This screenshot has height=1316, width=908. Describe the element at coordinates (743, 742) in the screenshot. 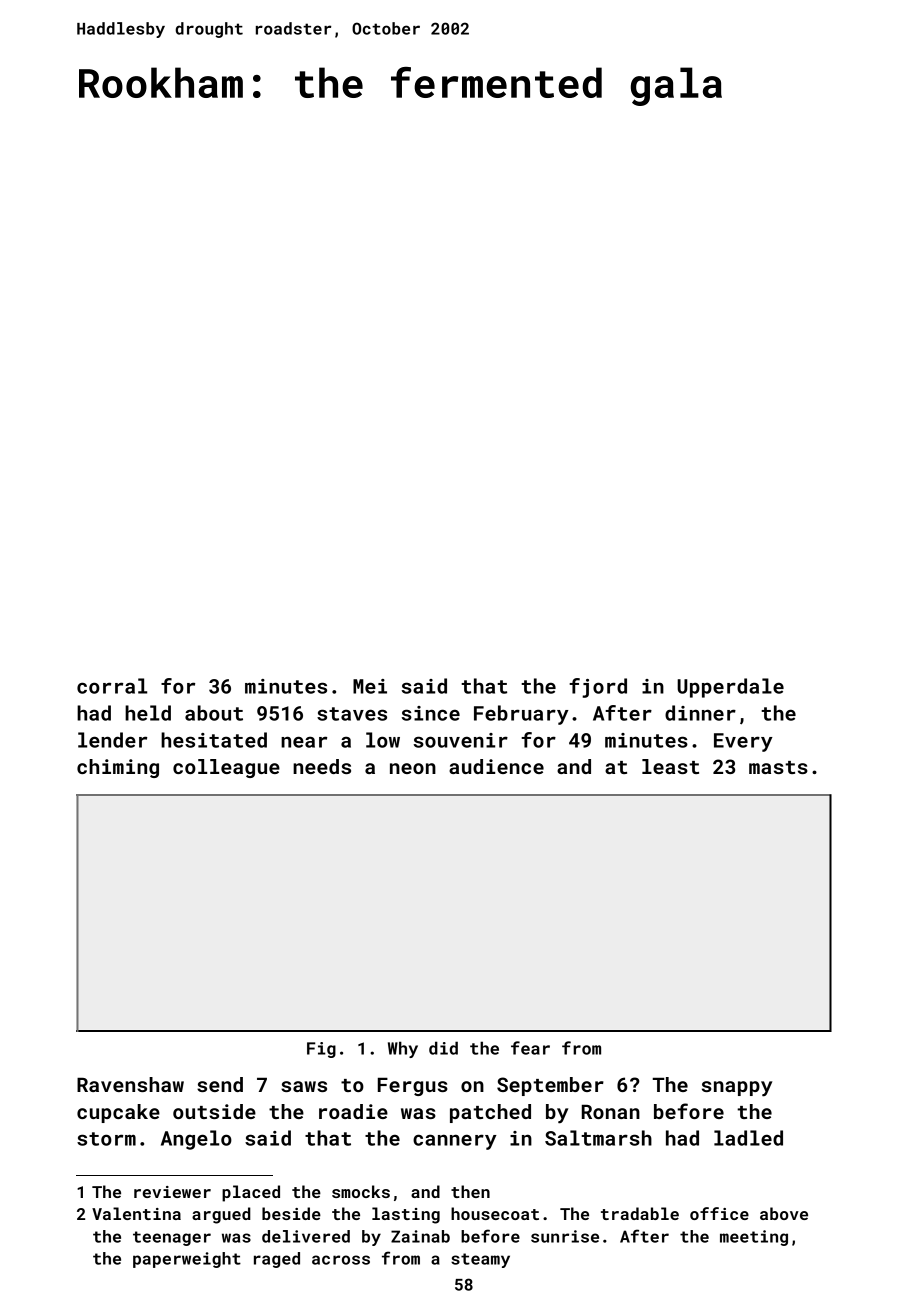

I see `Every` at that location.
